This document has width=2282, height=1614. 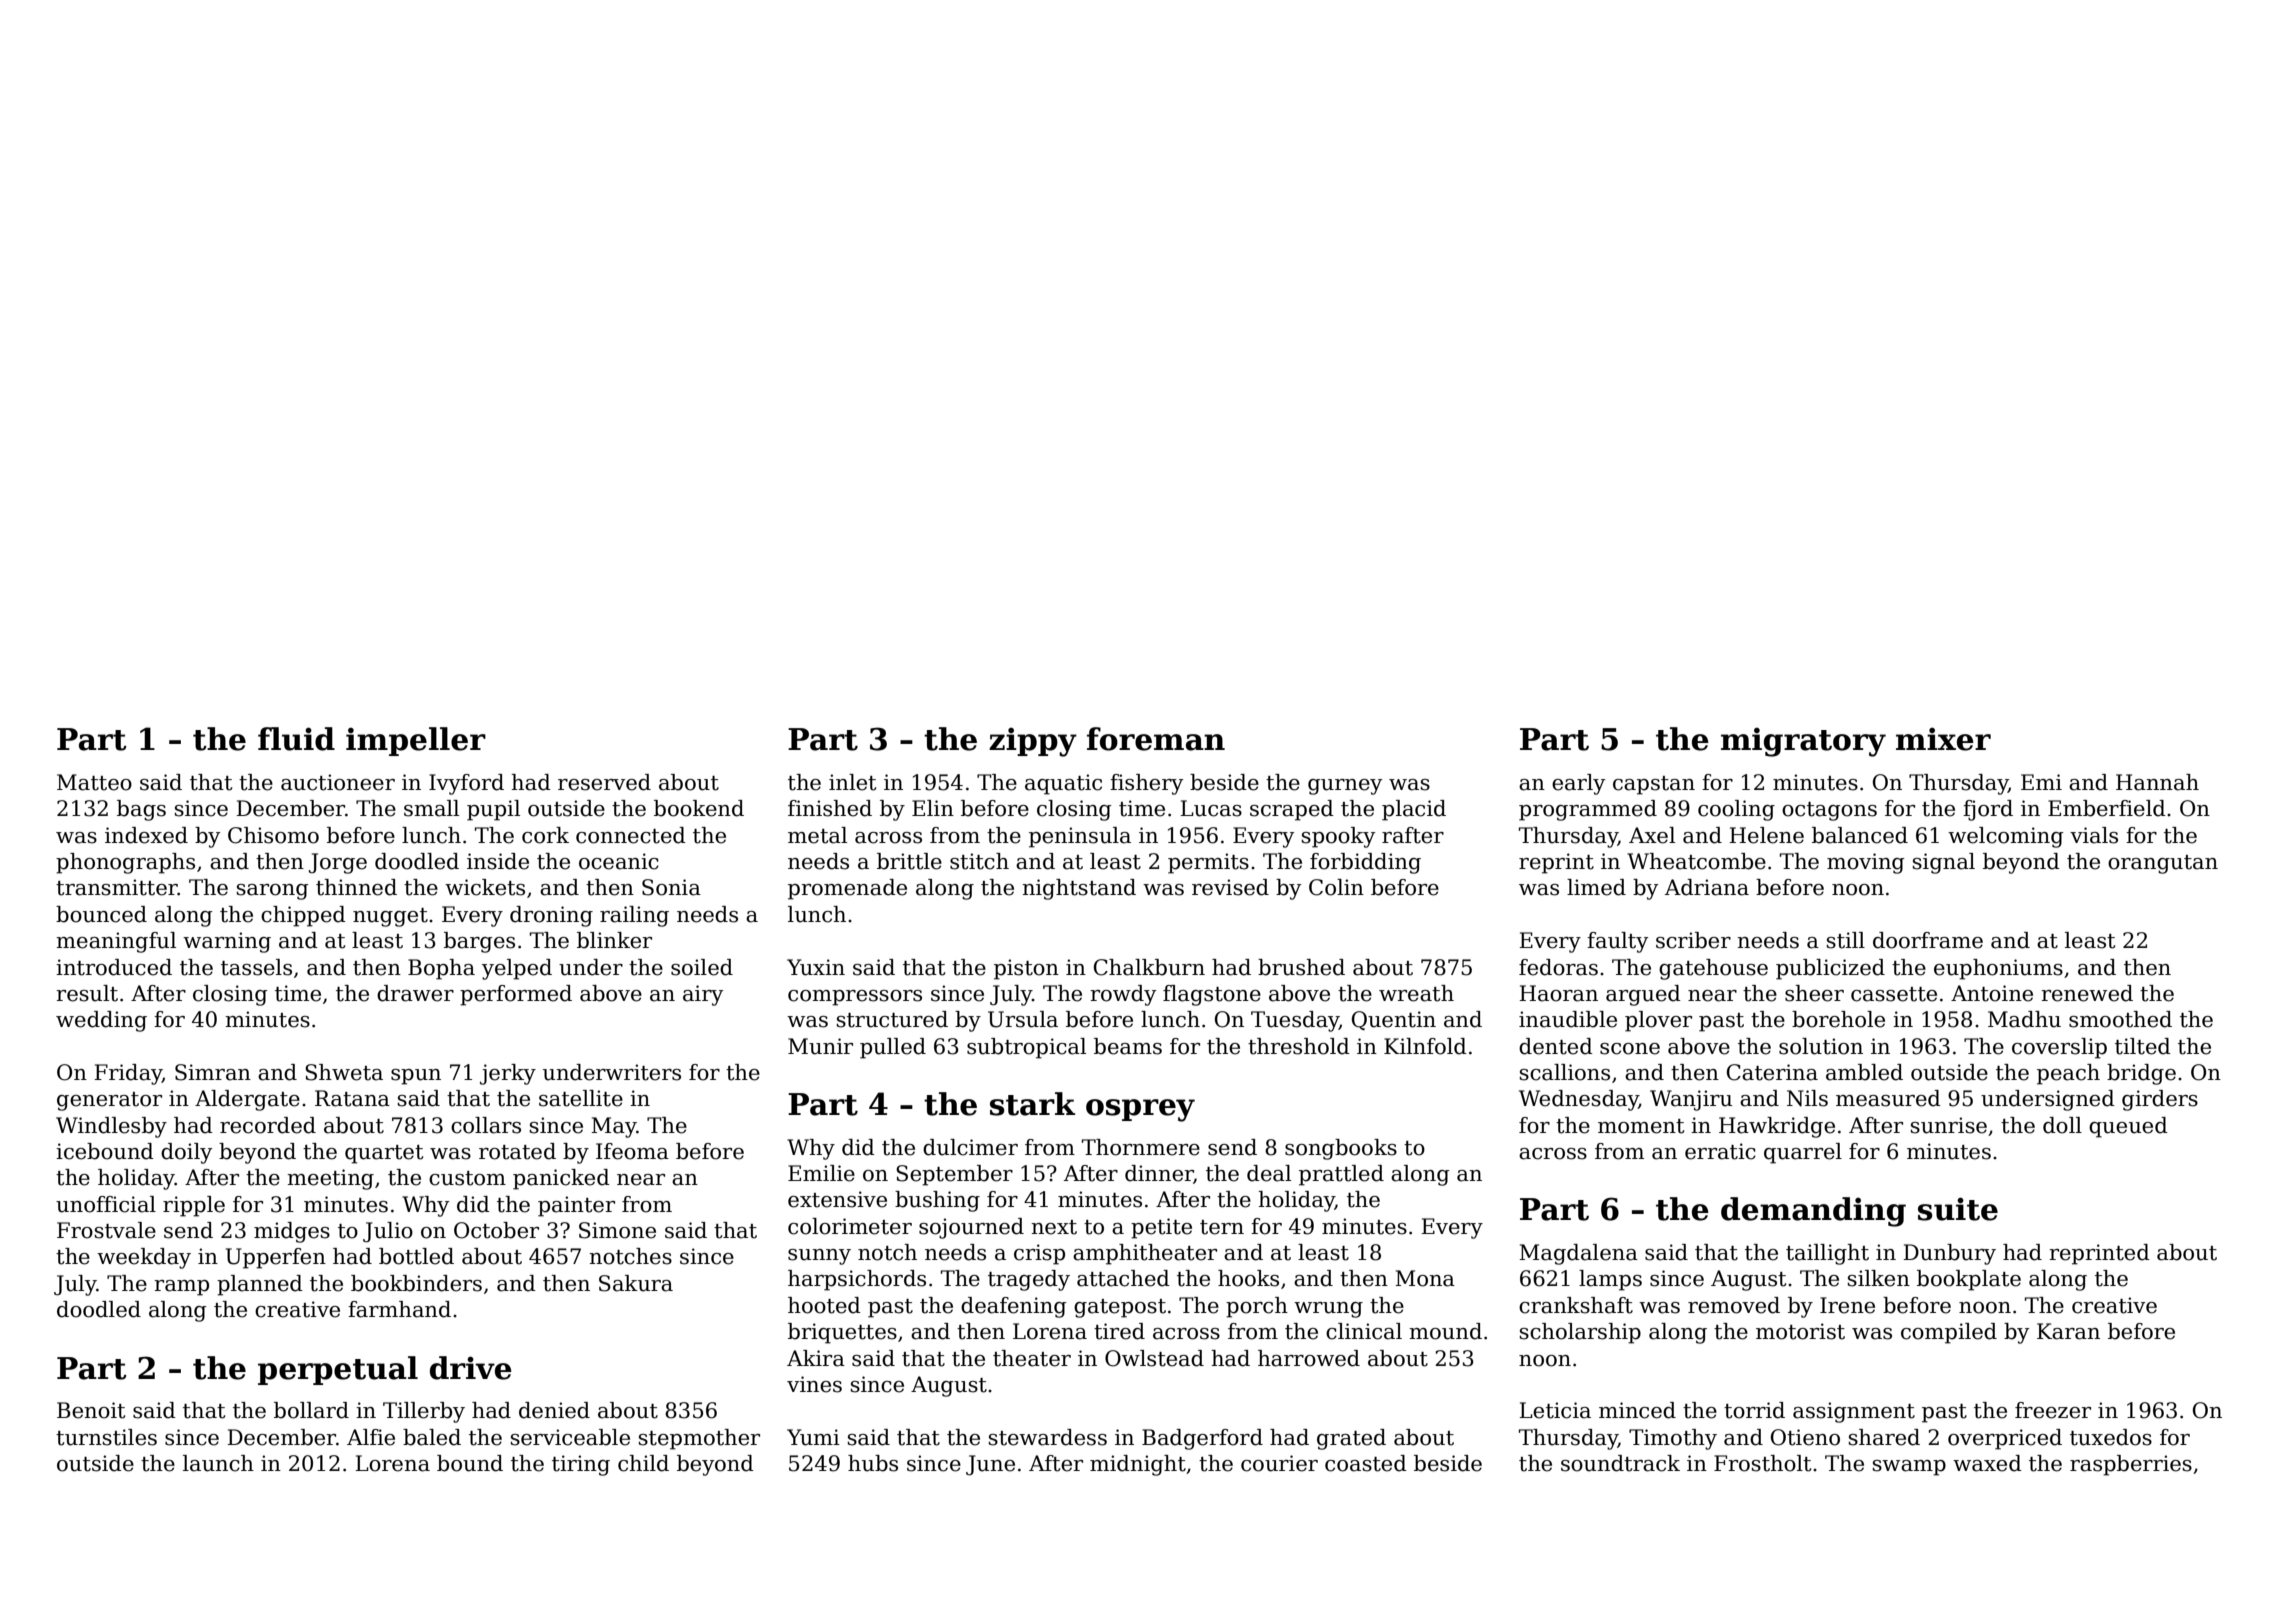 What do you see at coordinates (1156, 739) in the document?
I see `foreman` at bounding box center [1156, 739].
